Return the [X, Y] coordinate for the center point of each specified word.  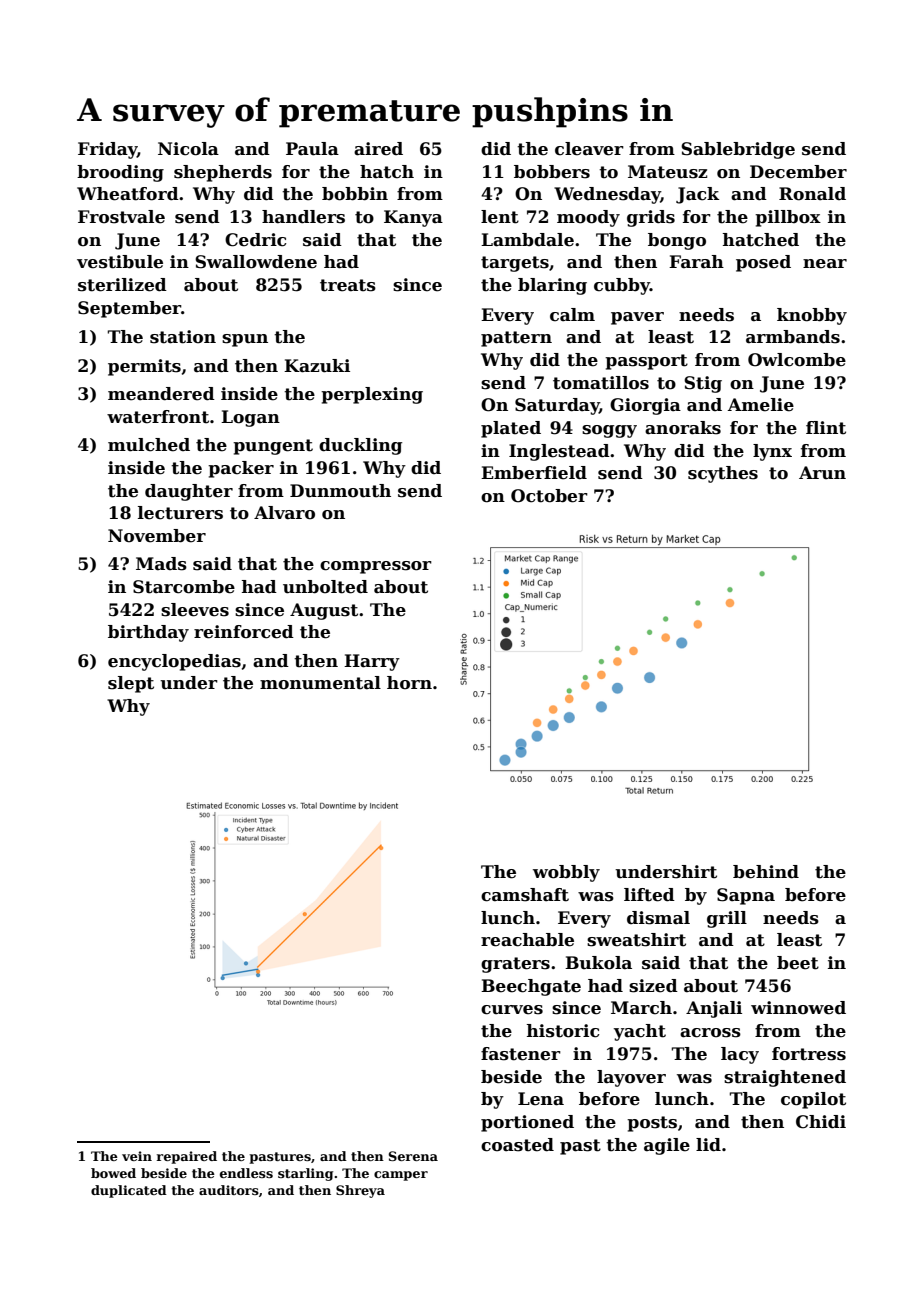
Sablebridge [738, 150]
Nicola [188, 149]
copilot [813, 1100]
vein [137, 1156]
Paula [312, 149]
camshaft [525, 895]
